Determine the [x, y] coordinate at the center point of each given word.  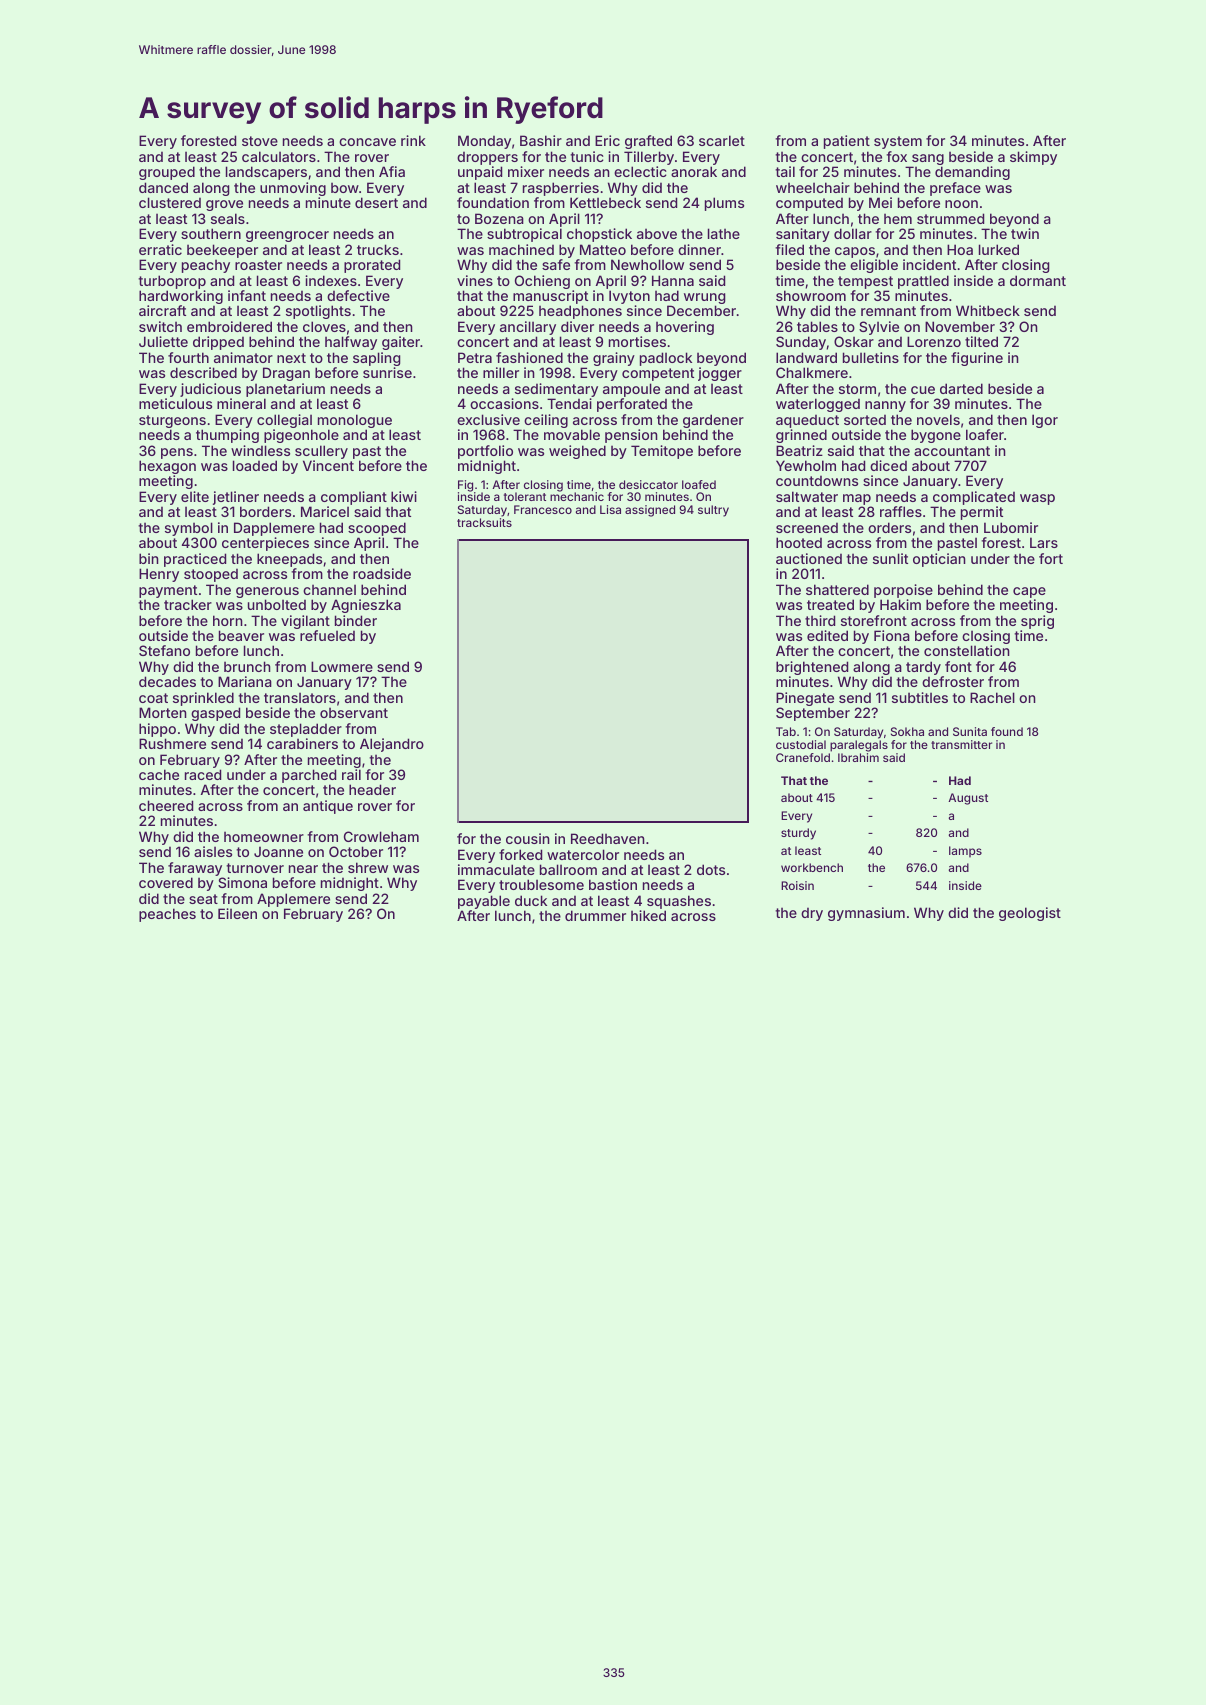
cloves [324, 326]
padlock [666, 359]
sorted [865, 419]
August [968, 799]
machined [521, 249]
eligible [874, 266]
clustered [170, 202]
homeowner [264, 836]
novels [938, 419]
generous [267, 592]
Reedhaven [608, 838]
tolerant [525, 496]
